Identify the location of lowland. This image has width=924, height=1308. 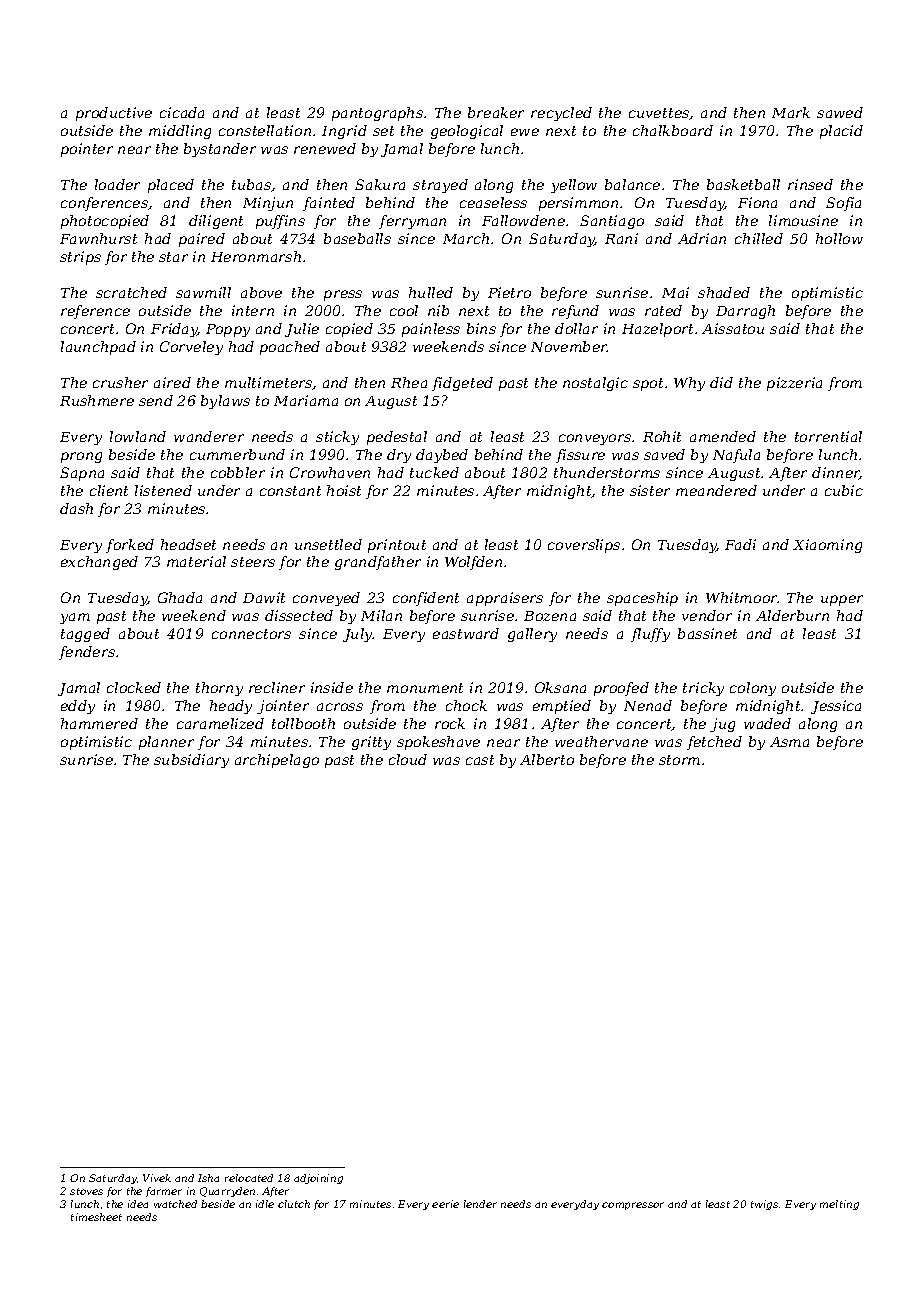
(138, 436).
